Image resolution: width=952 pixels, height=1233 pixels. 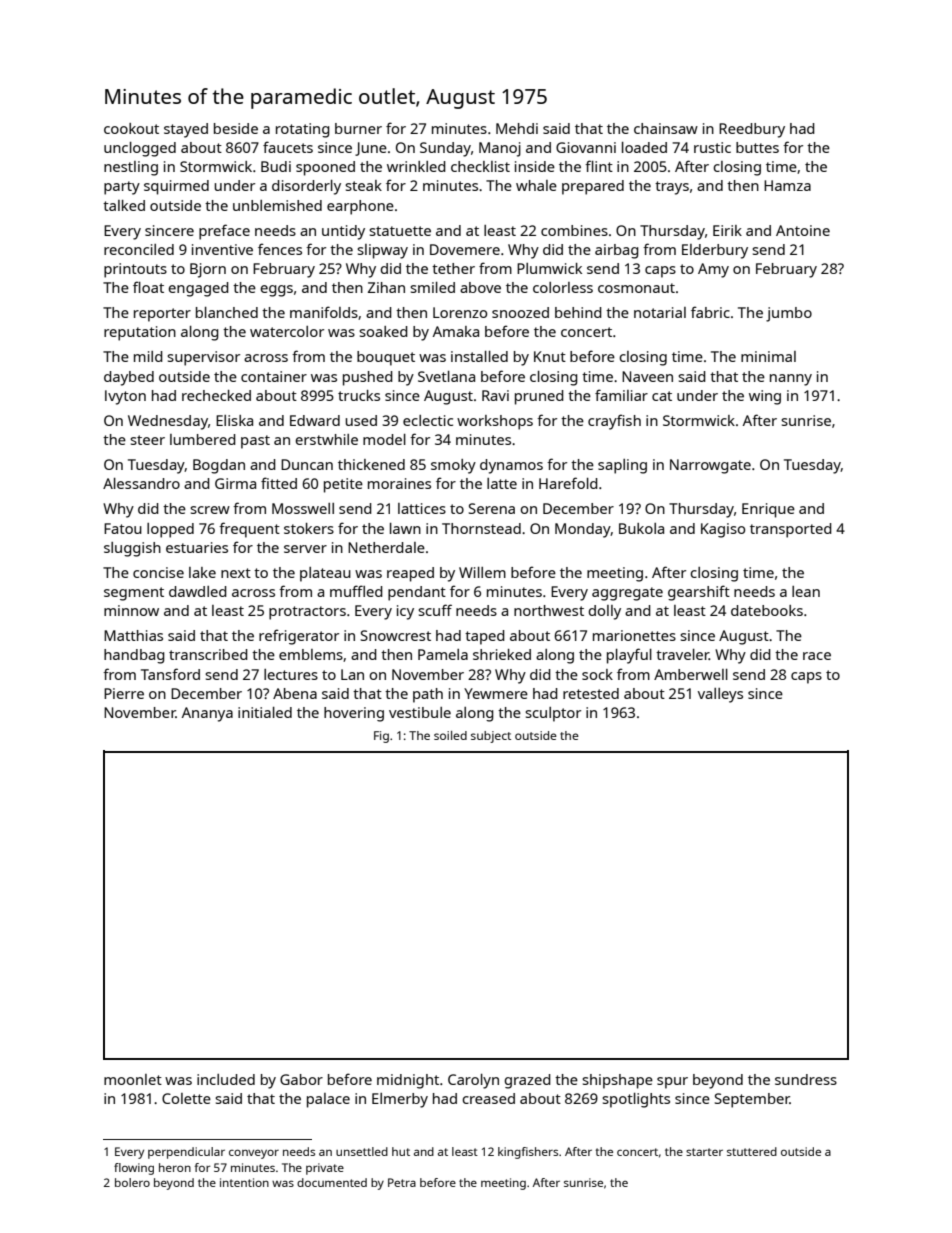 What do you see at coordinates (806, 1079) in the screenshot?
I see `sundress` at bounding box center [806, 1079].
